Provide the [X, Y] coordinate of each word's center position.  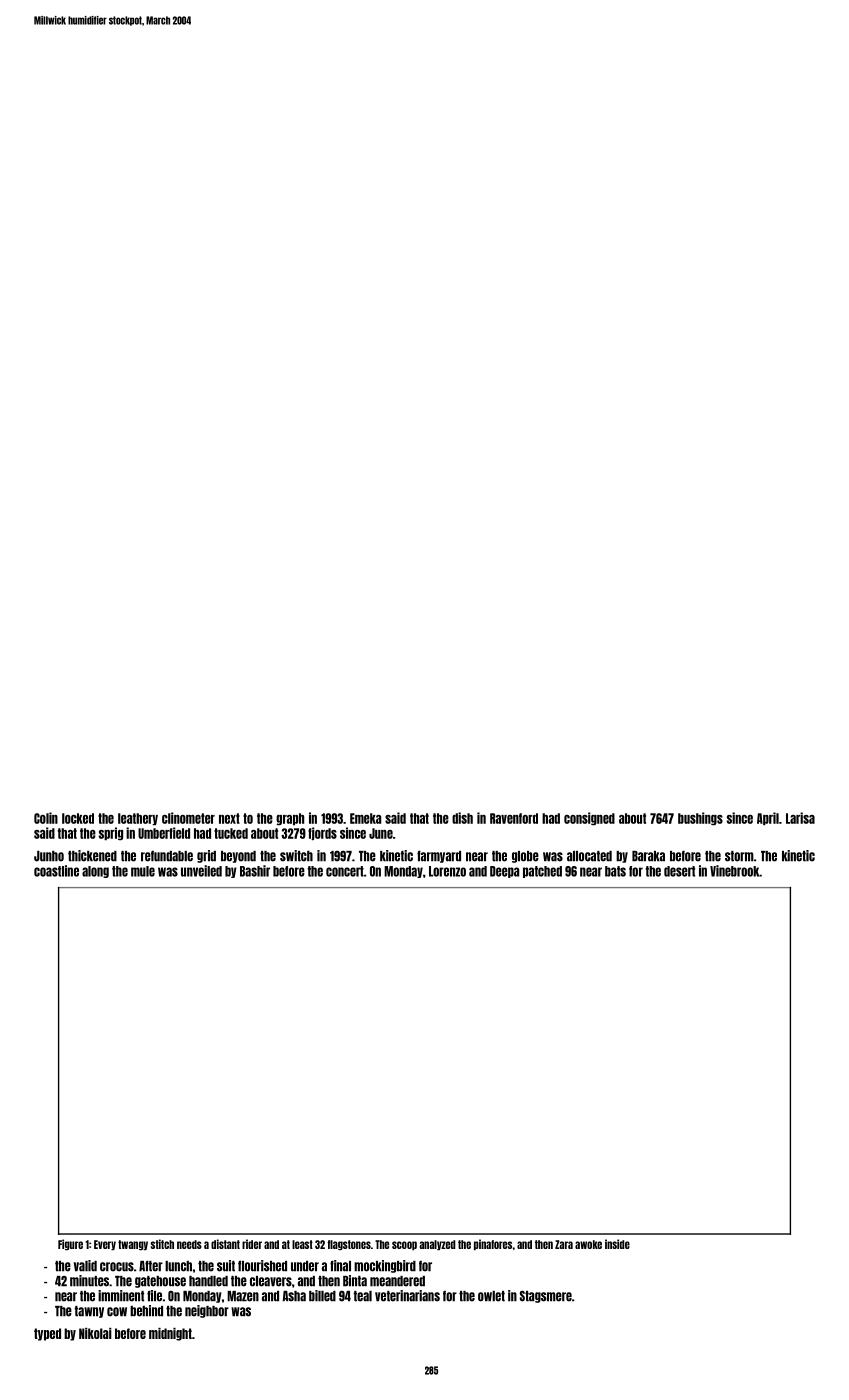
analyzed [437, 1245]
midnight [170, 1334]
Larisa [800, 818]
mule [143, 871]
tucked [231, 833]
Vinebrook [734, 871]
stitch [162, 1244]
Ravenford [514, 818]
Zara [564, 1244]
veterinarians [407, 1296]
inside [617, 1244]
